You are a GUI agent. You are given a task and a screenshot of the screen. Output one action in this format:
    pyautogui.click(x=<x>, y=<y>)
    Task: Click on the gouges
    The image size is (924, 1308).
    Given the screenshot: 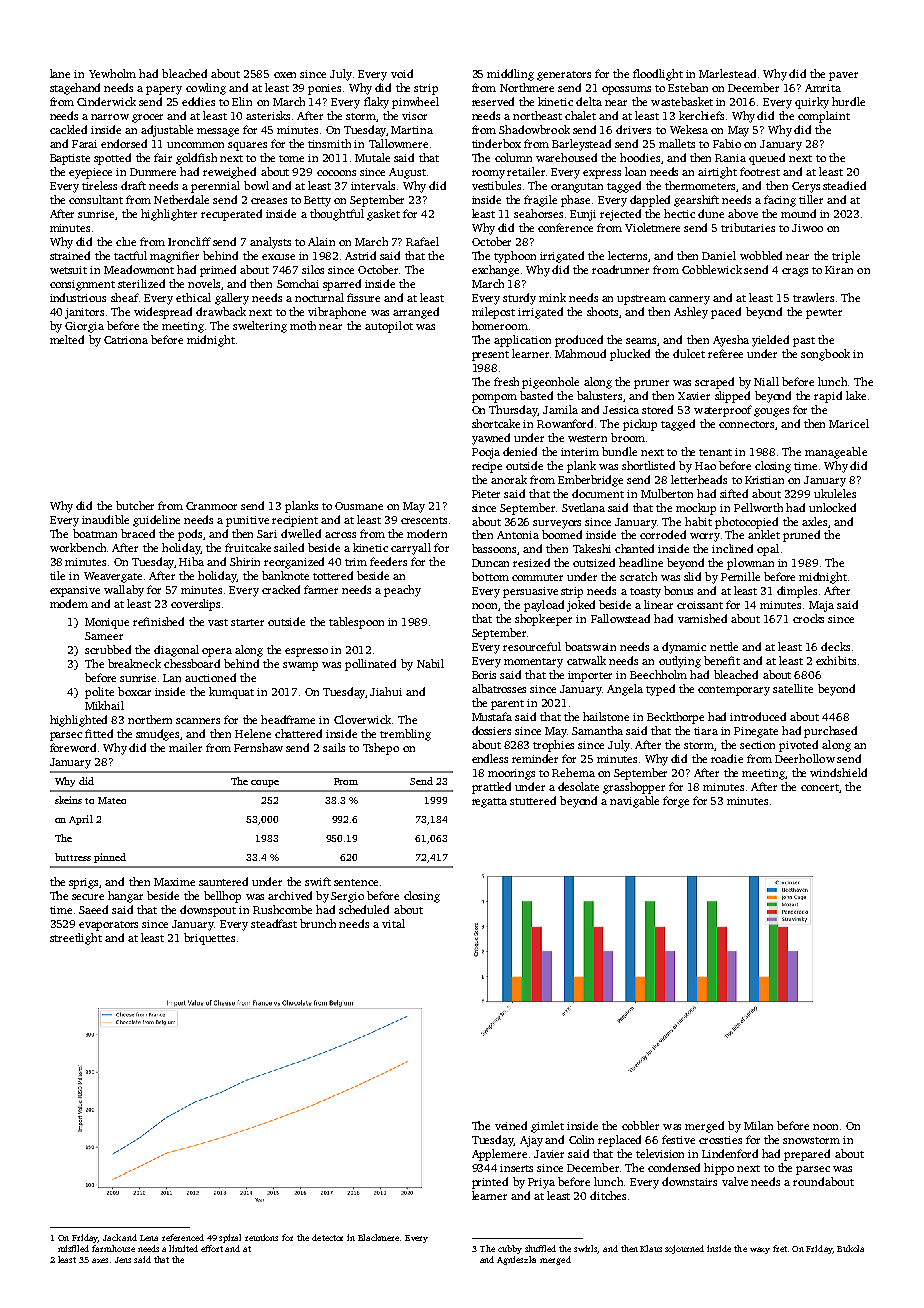 What is the action you would take?
    pyautogui.click(x=771, y=412)
